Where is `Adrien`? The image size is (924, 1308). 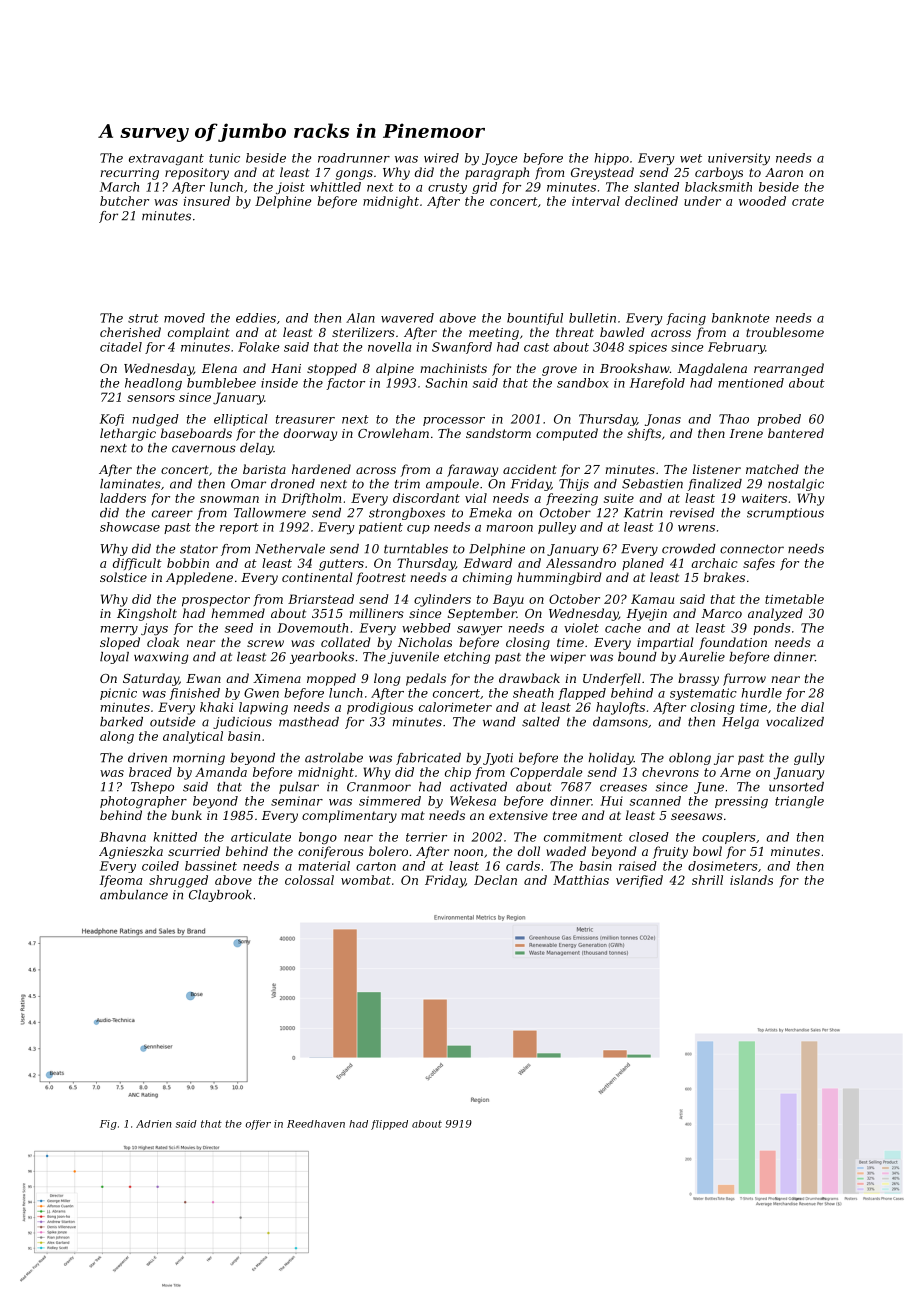 Adrien is located at coordinates (154, 1124).
